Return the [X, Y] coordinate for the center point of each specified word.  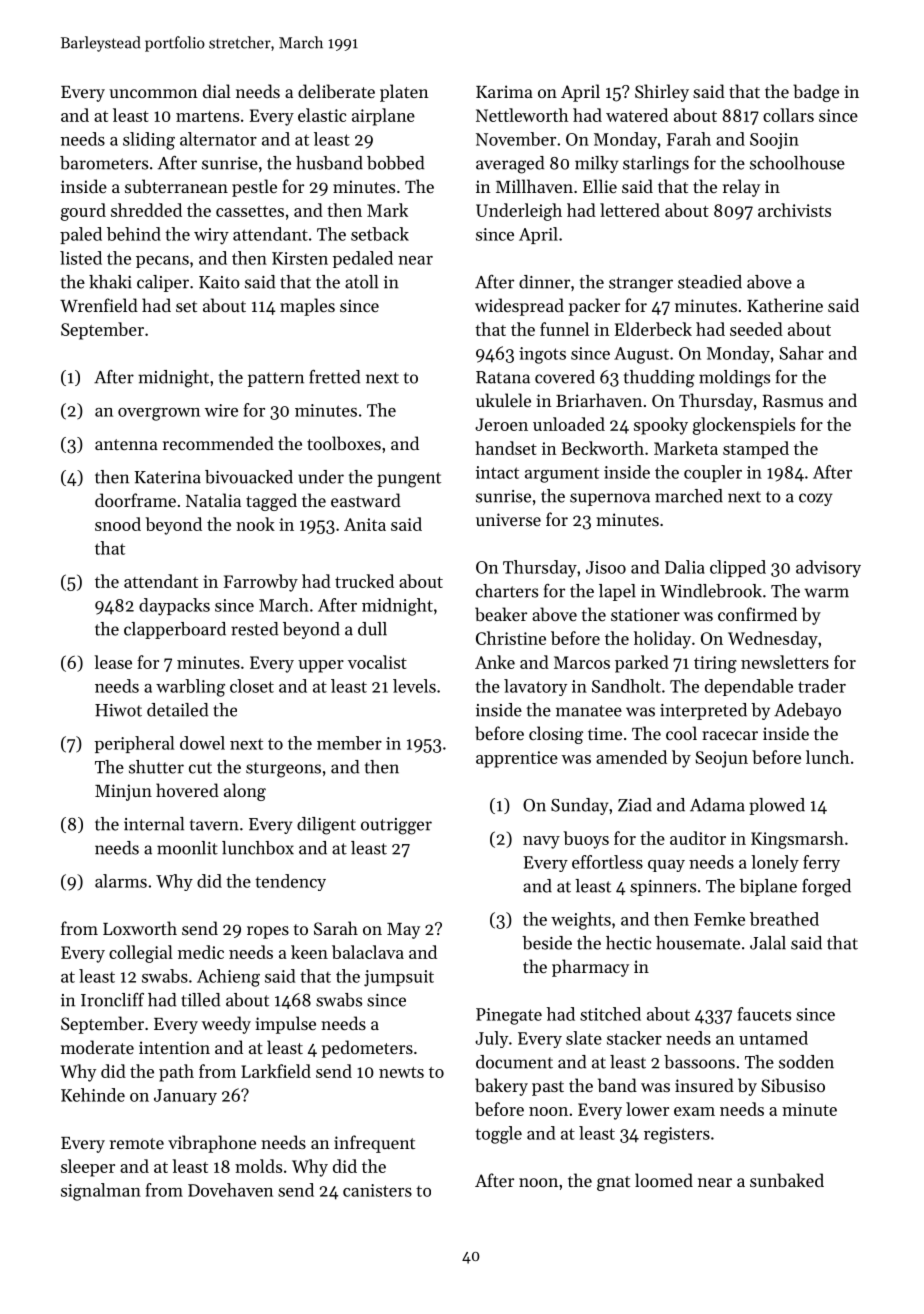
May [403, 931]
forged [826, 888]
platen [404, 93]
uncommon [153, 93]
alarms [121, 881]
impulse [285, 1025]
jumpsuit [399, 978]
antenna [126, 444]
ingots [542, 355]
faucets [764, 1014]
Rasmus [792, 400]
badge [816, 93]
